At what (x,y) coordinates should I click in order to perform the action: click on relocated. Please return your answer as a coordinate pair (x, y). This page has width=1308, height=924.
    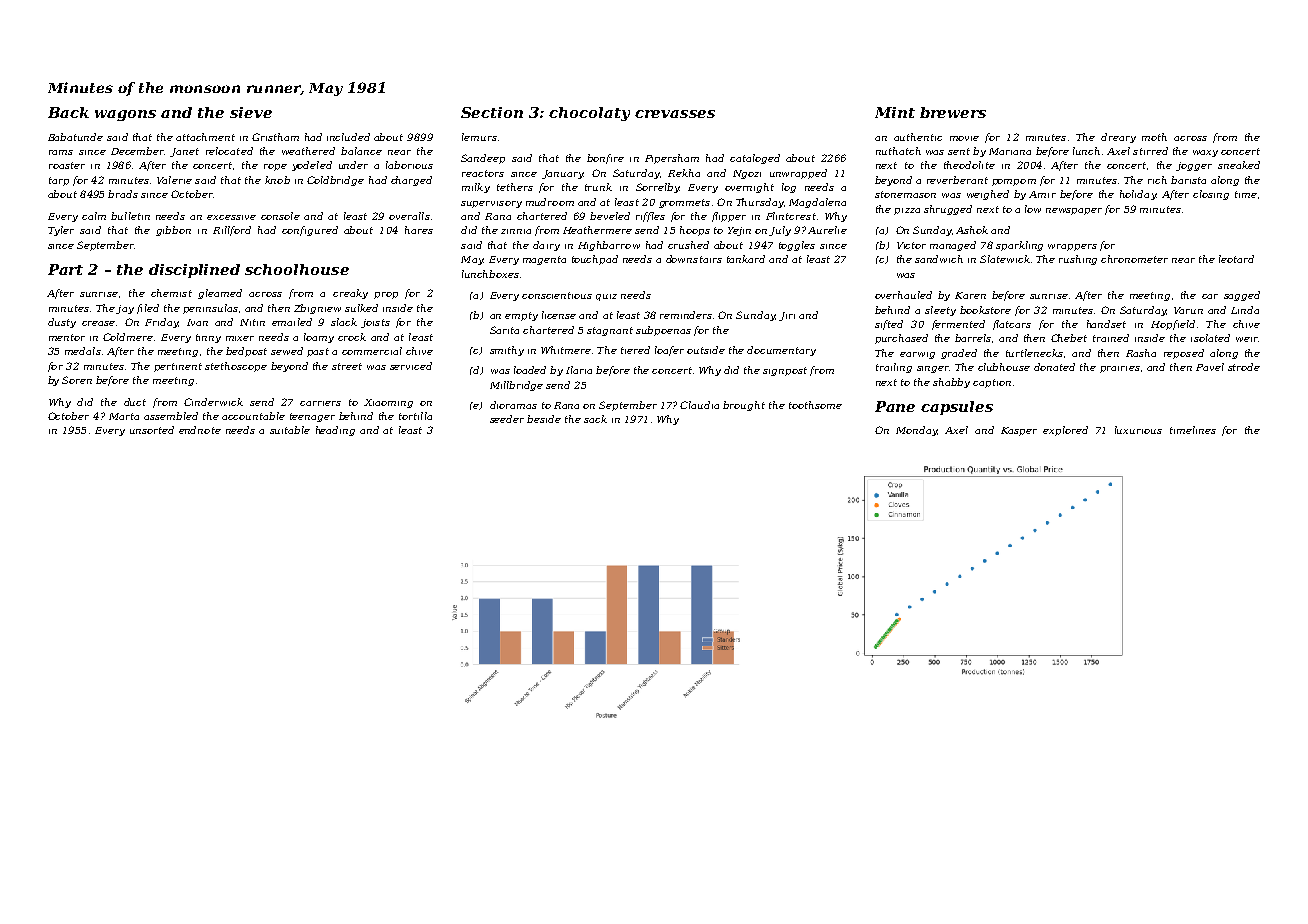
    Looking at the image, I should click on (229, 151).
